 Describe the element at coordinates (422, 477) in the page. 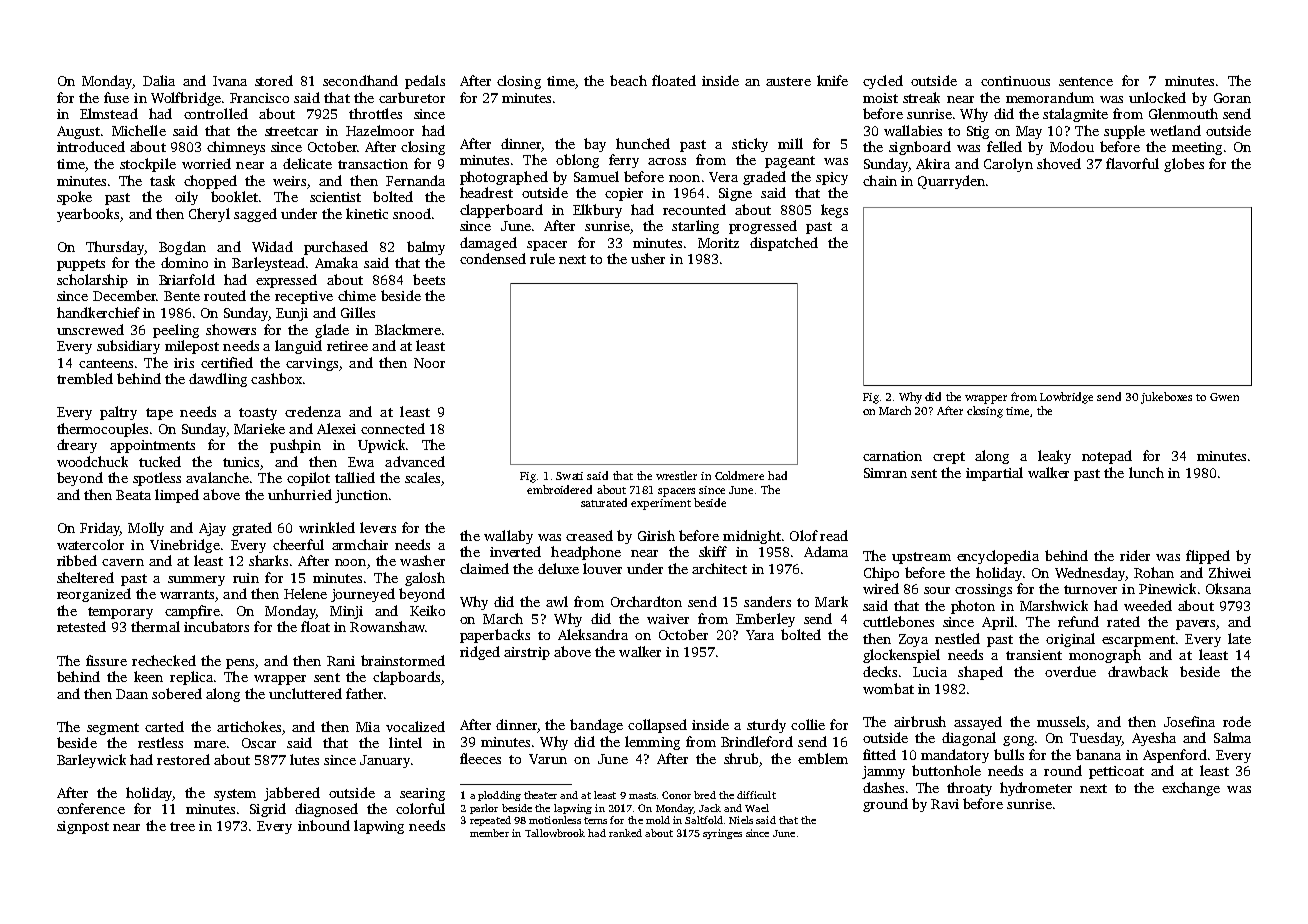

I see `scales` at that location.
